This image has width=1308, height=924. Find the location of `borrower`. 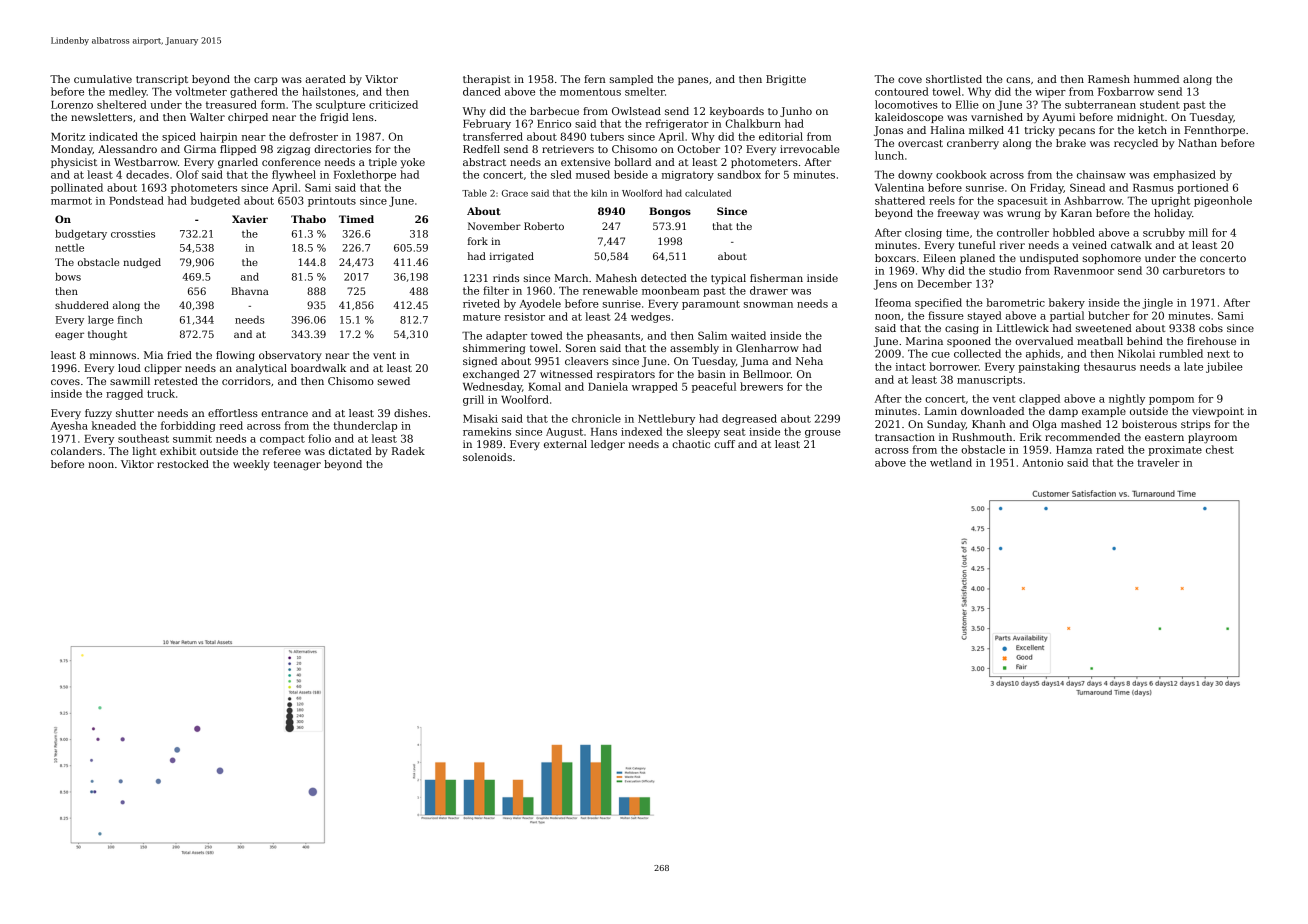

borrower is located at coordinates (954, 366).
